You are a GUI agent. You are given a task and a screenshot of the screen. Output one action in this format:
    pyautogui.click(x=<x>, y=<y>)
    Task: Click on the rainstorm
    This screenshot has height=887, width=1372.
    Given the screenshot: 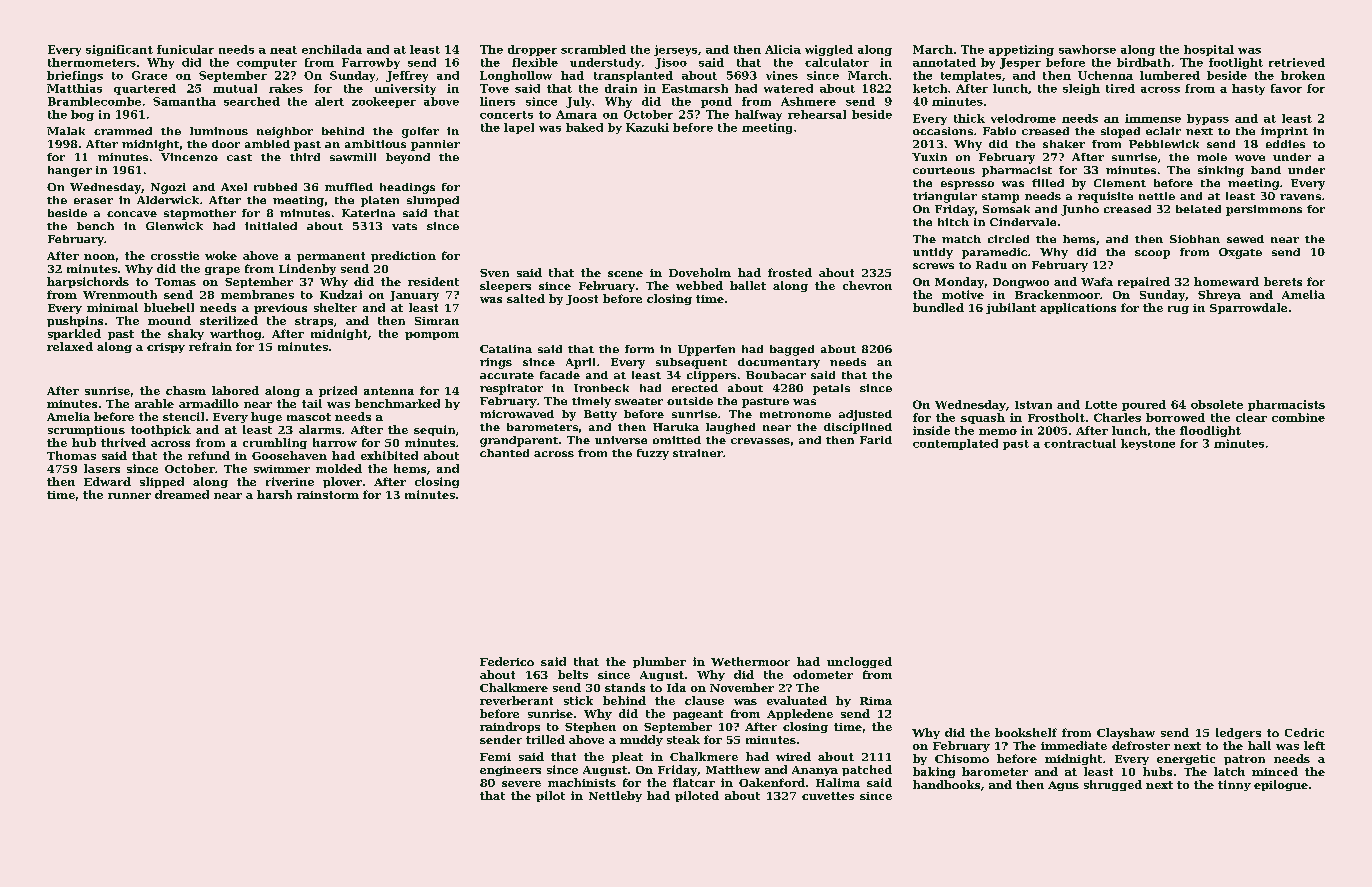 What is the action you would take?
    pyautogui.click(x=328, y=495)
